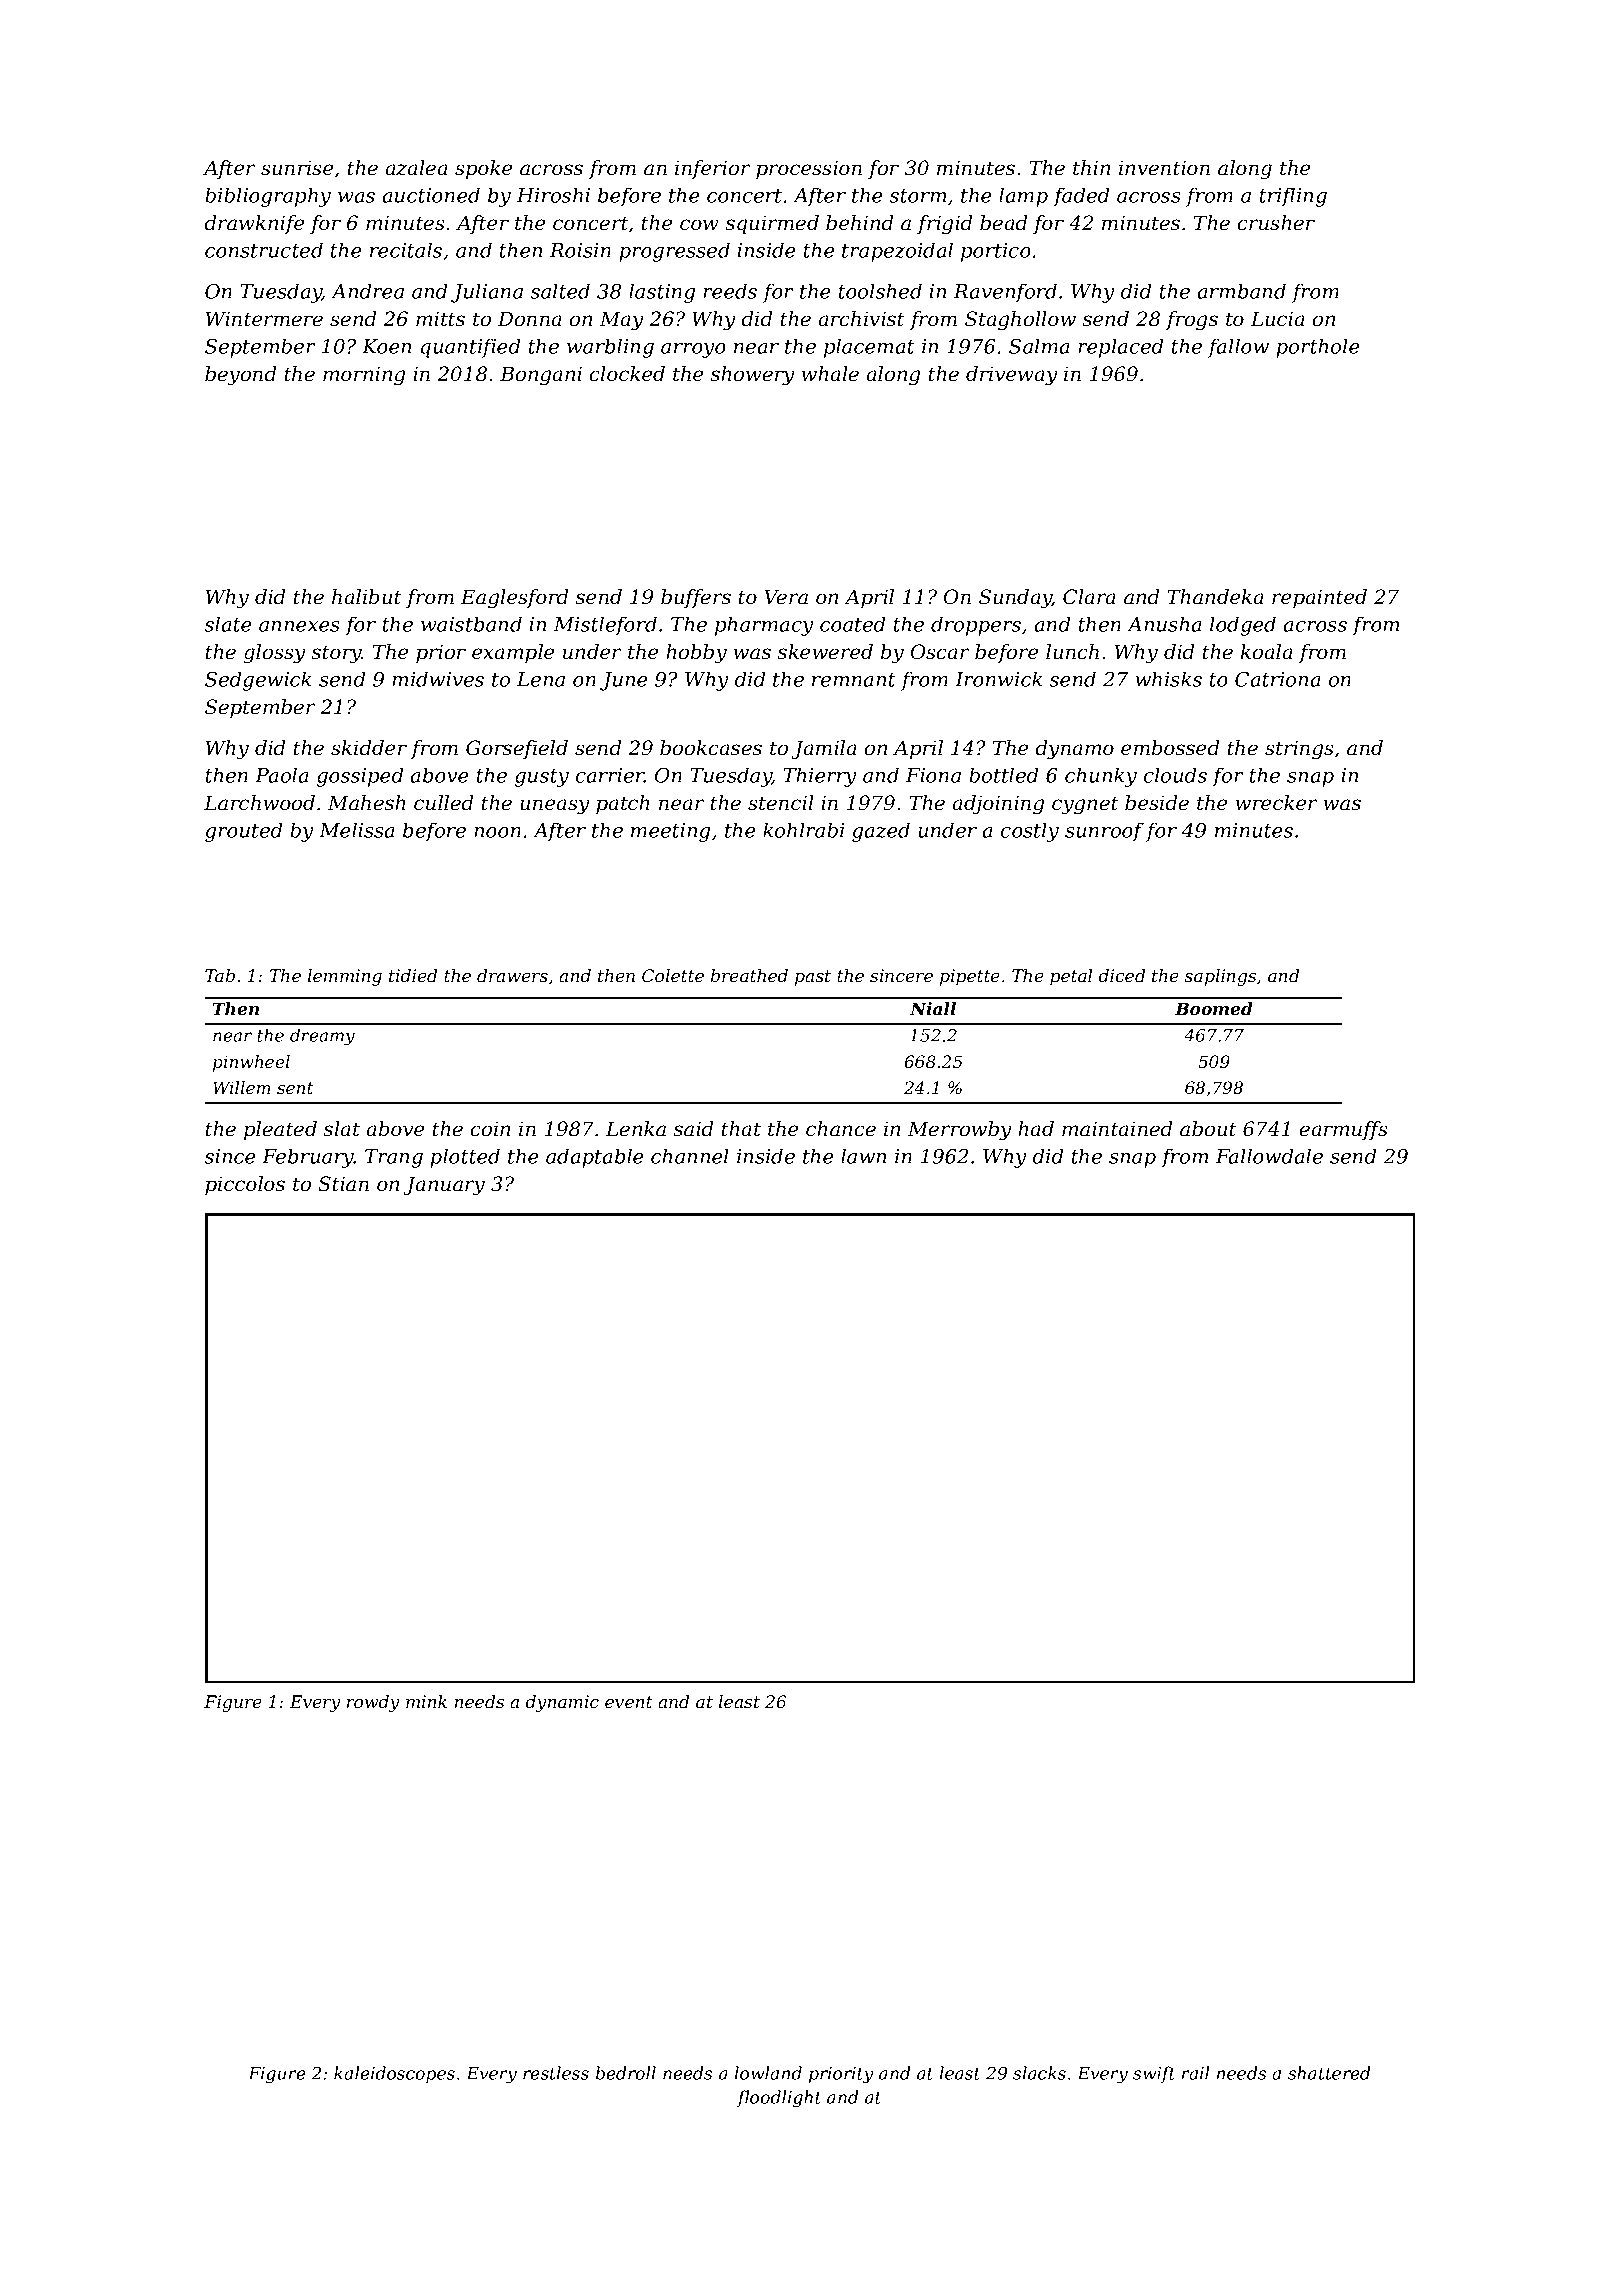  Describe the element at coordinates (779, 2099) in the screenshot. I see `floodlight` at that location.
